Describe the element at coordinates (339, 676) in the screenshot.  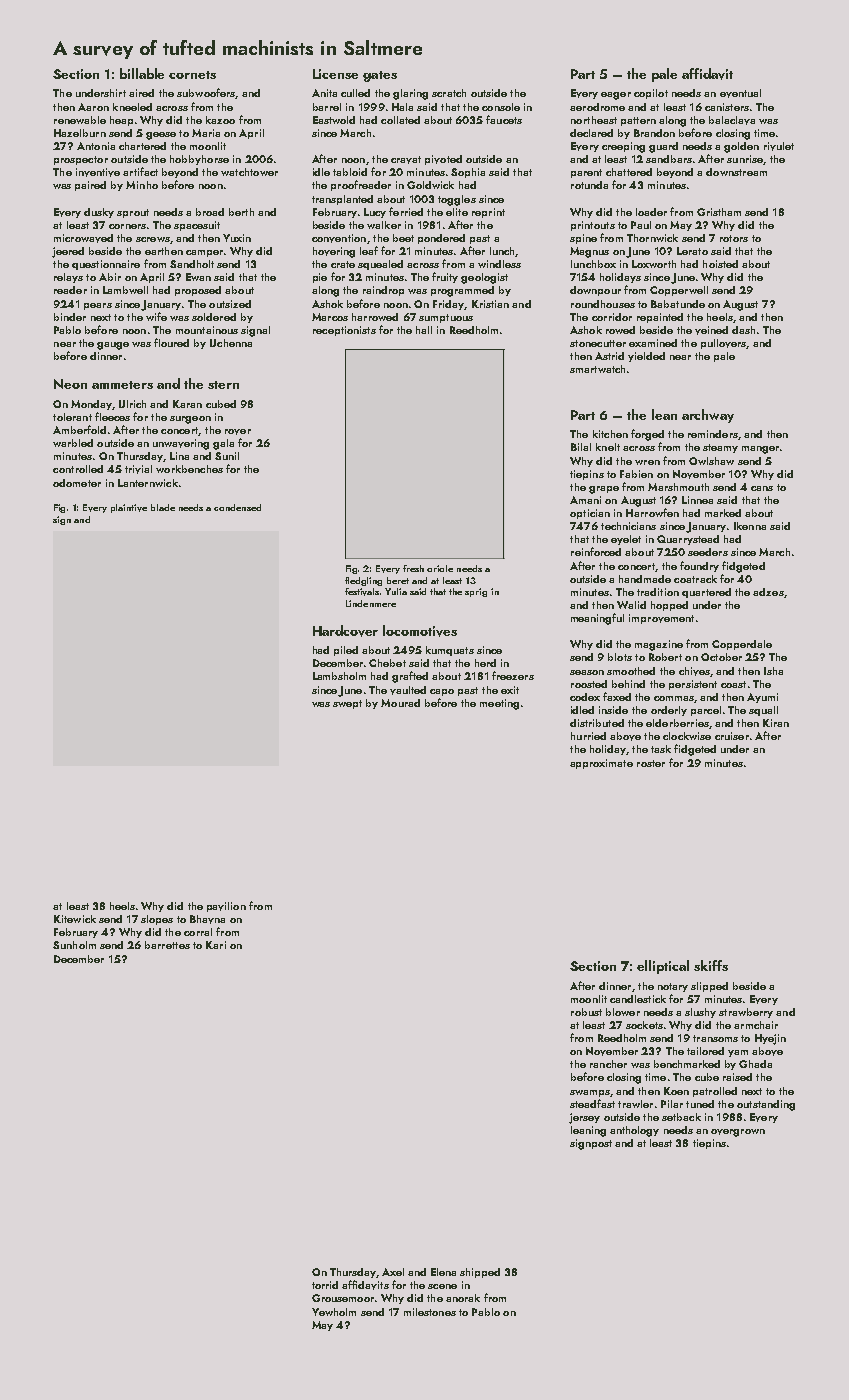
I see `Lambsholm` at that location.
